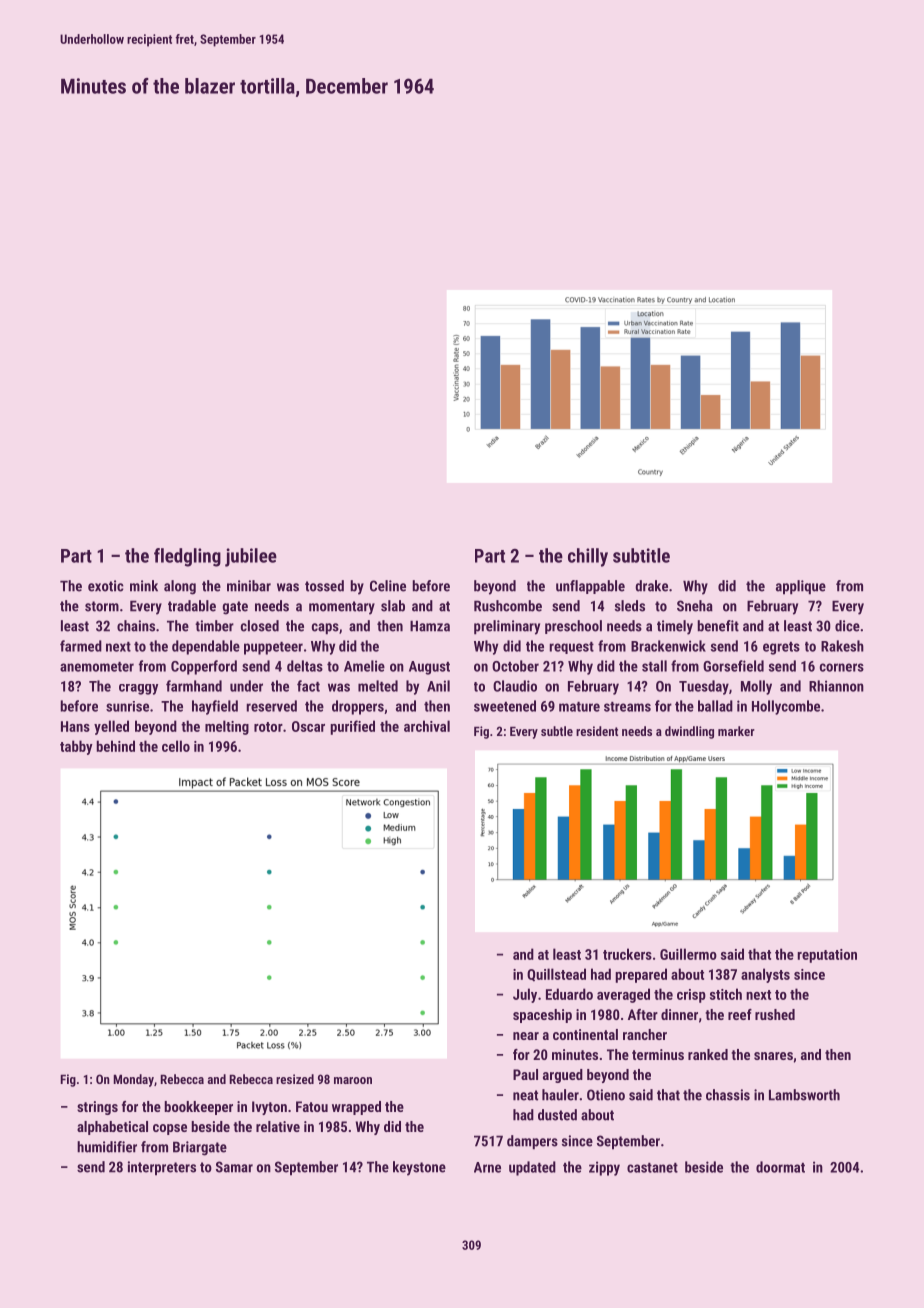 Image resolution: width=924 pixels, height=1308 pixels. What do you see at coordinates (427, 726) in the screenshot?
I see `archival` at bounding box center [427, 726].
